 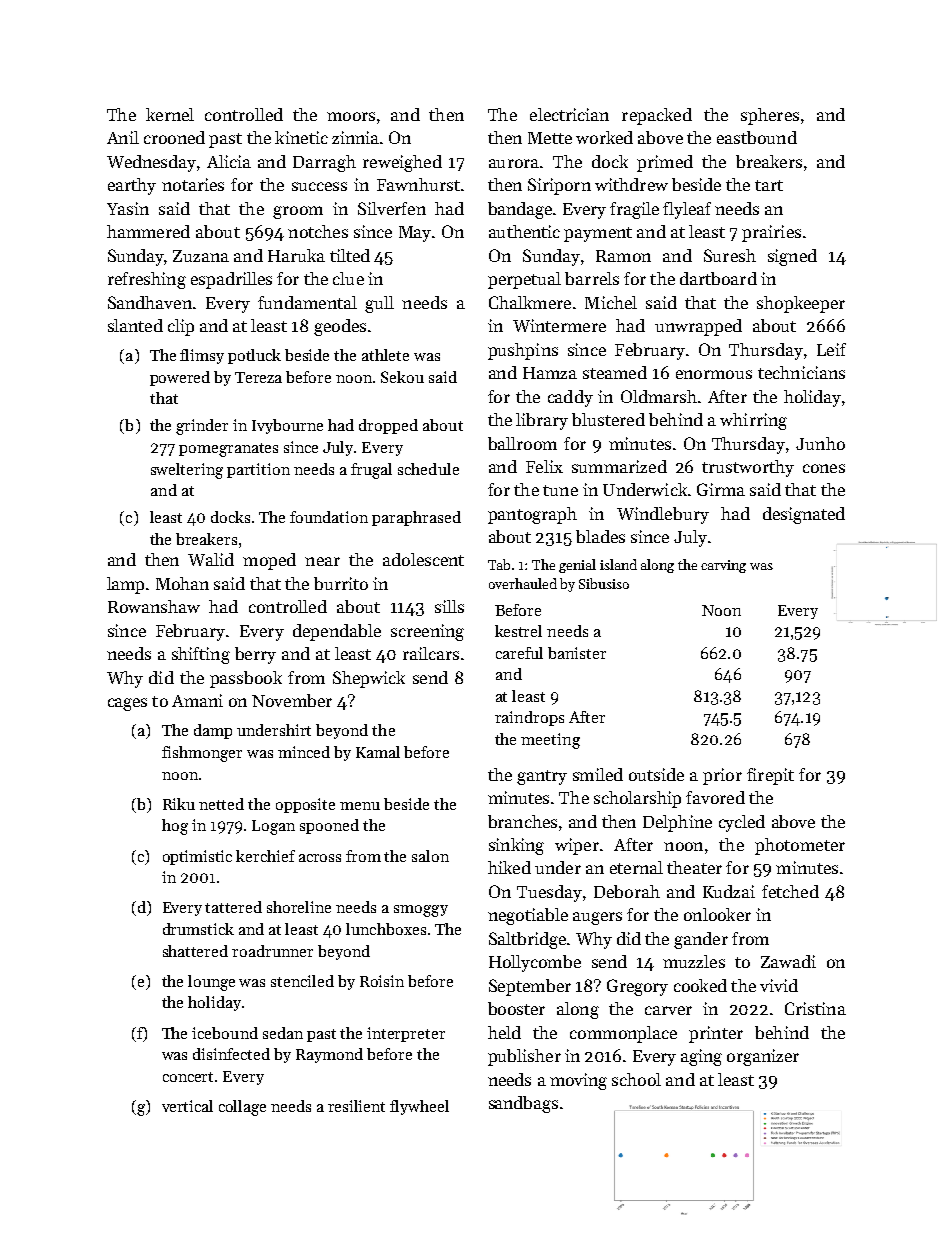 What do you see at coordinates (211, 983) in the screenshot?
I see `lounge` at bounding box center [211, 983].
